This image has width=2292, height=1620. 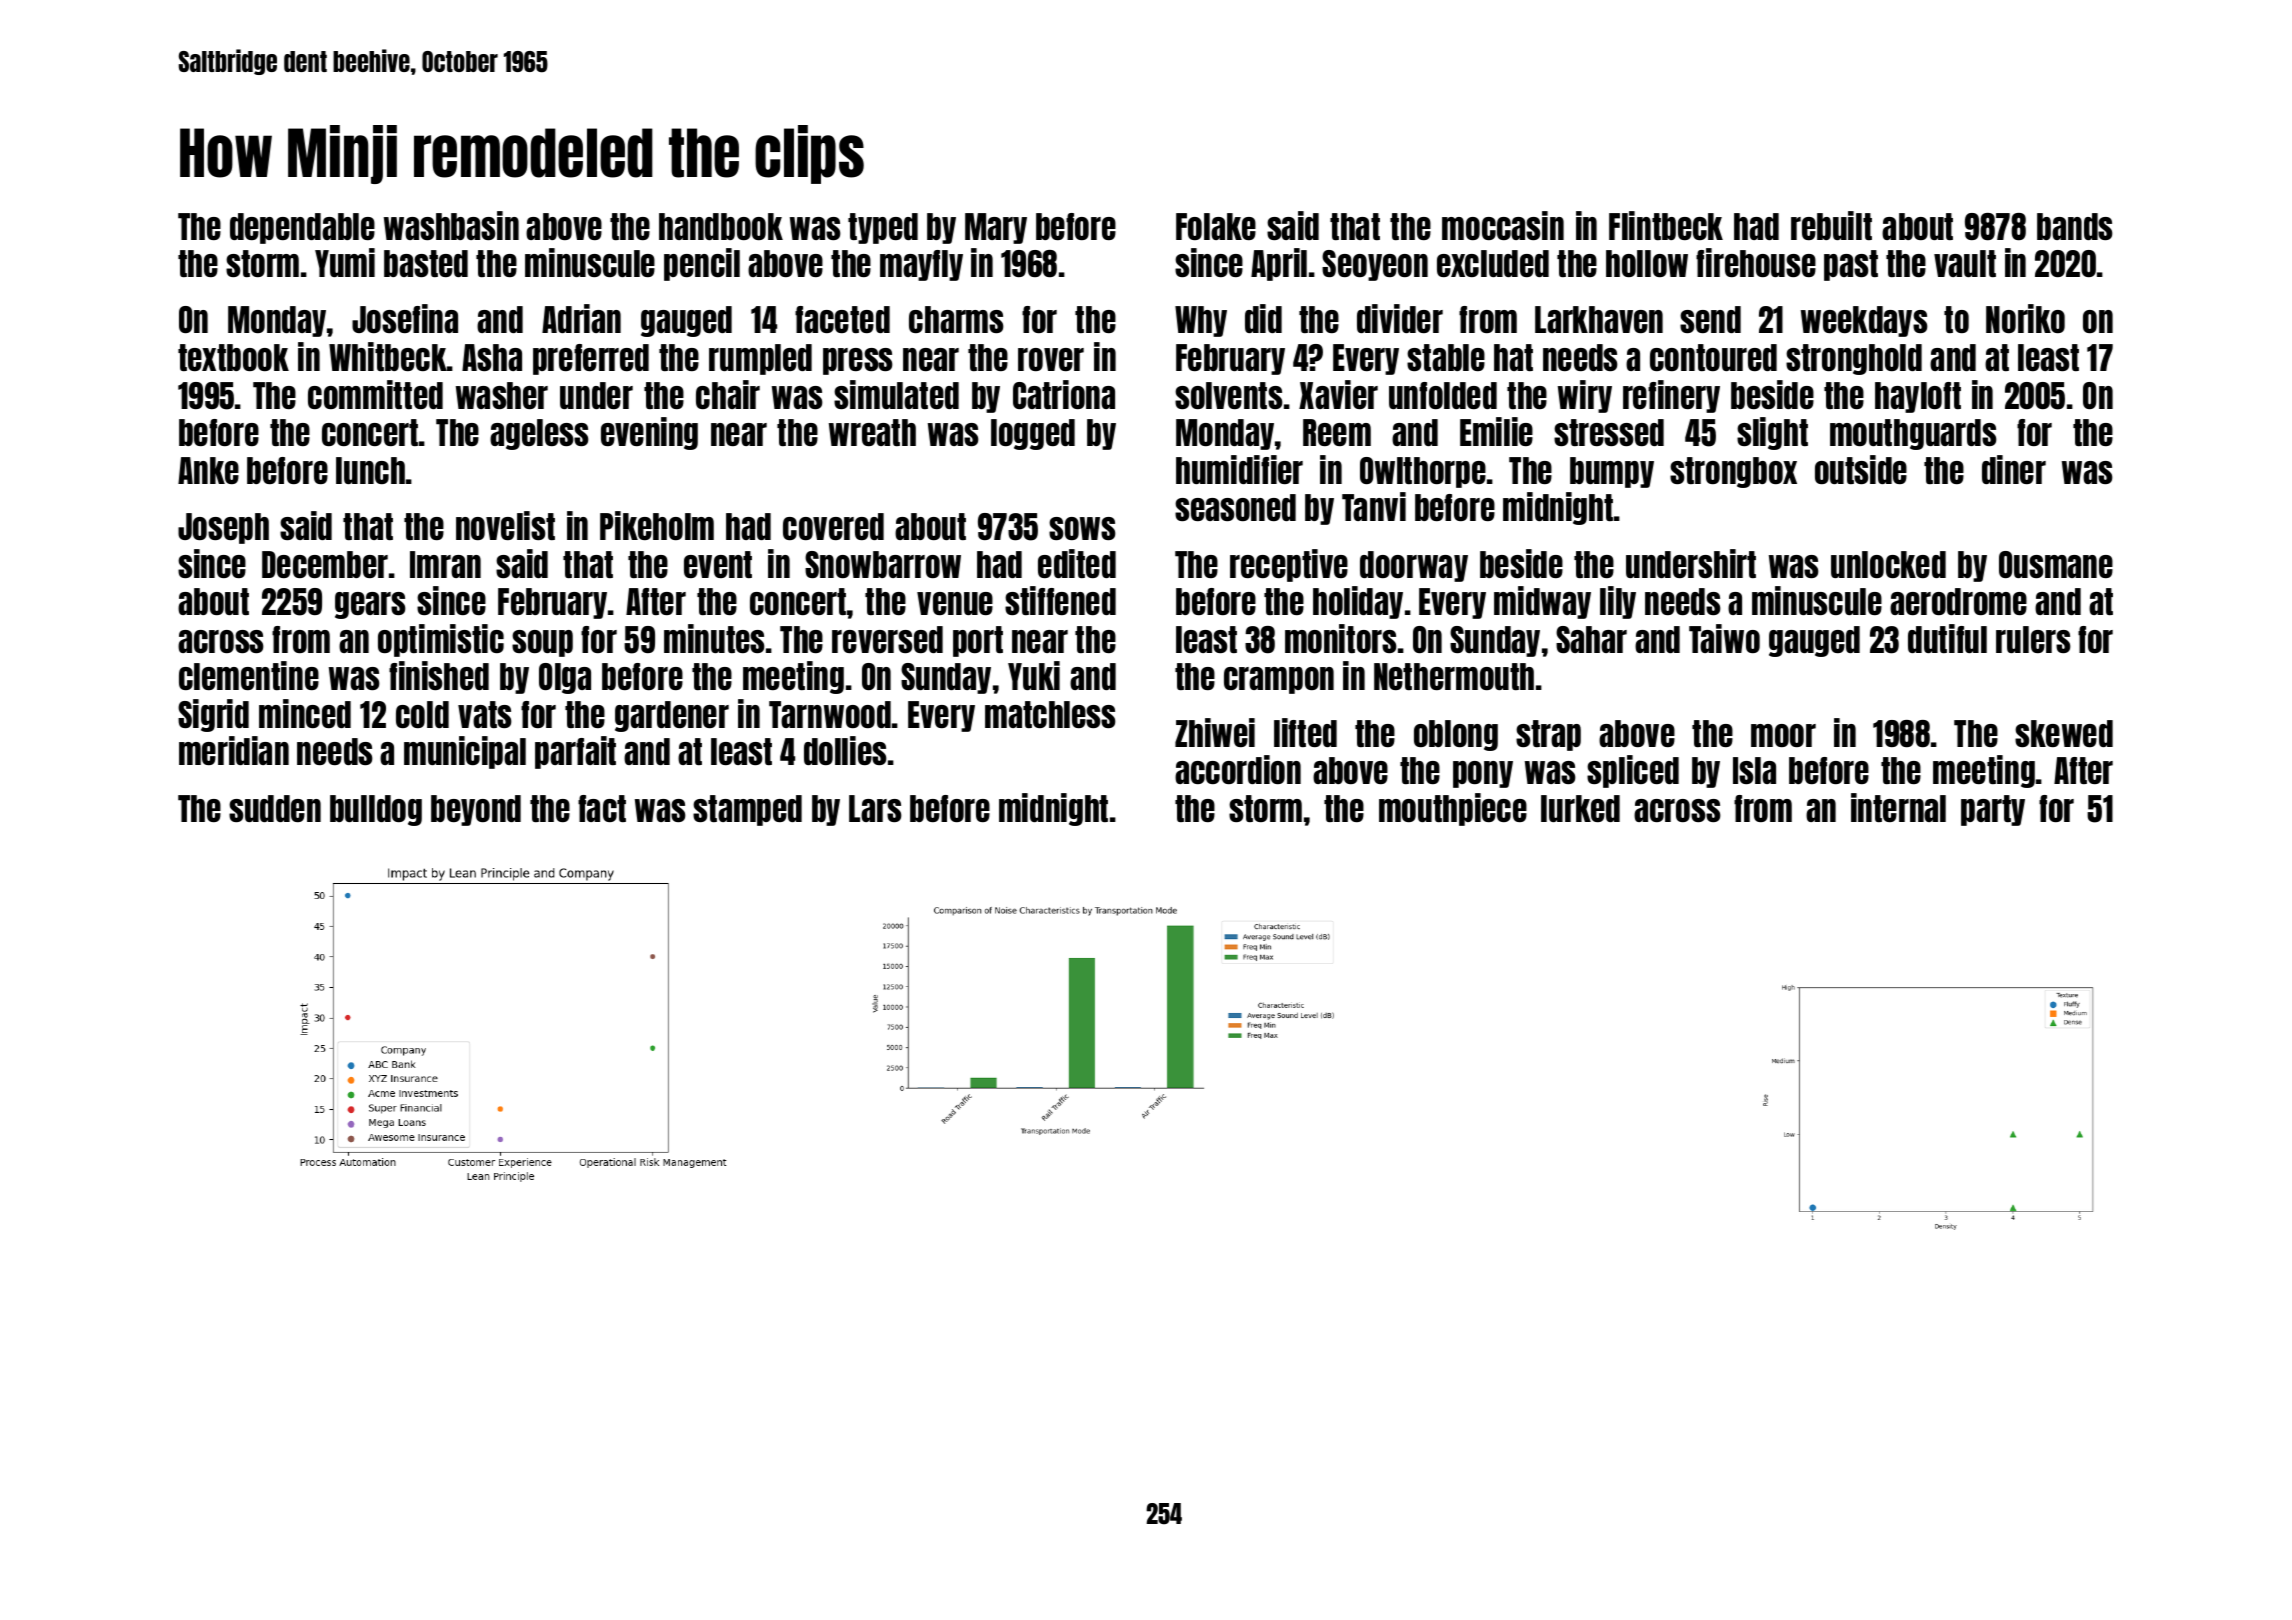 I want to click on Whitbeck, so click(x=388, y=356).
